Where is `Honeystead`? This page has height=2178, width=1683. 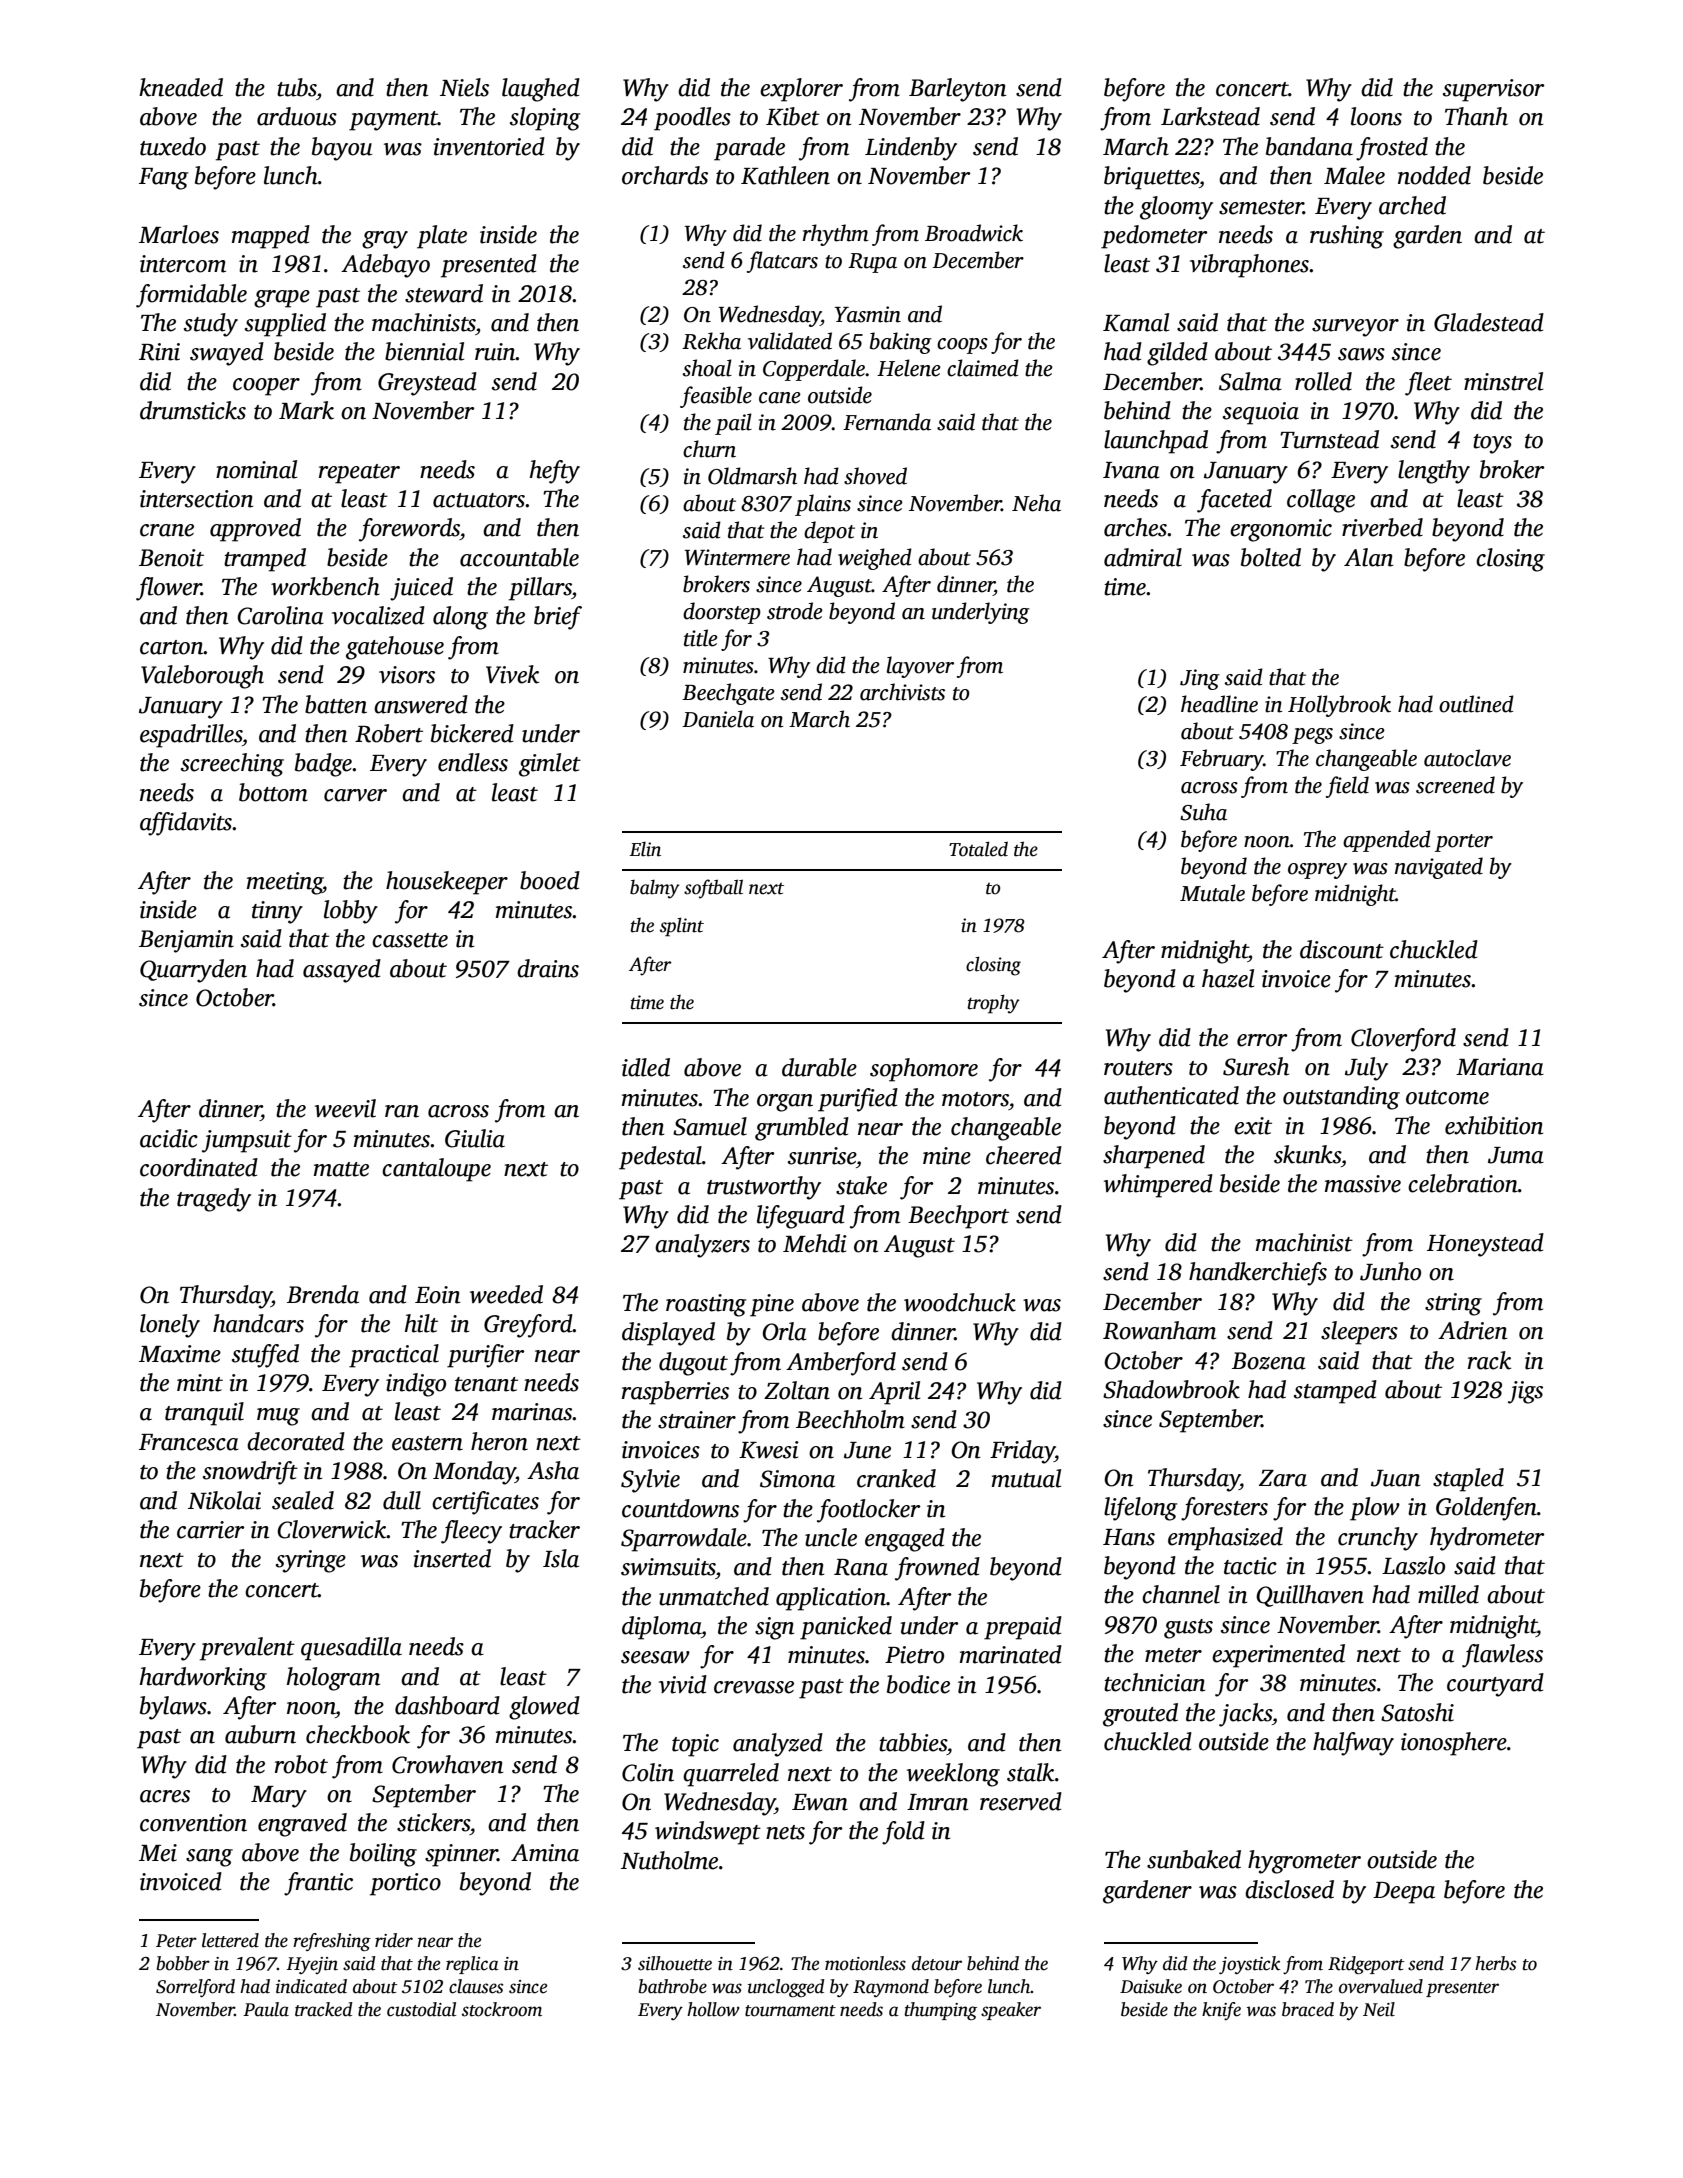
Honeystead is located at coordinates (1485, 1245).
